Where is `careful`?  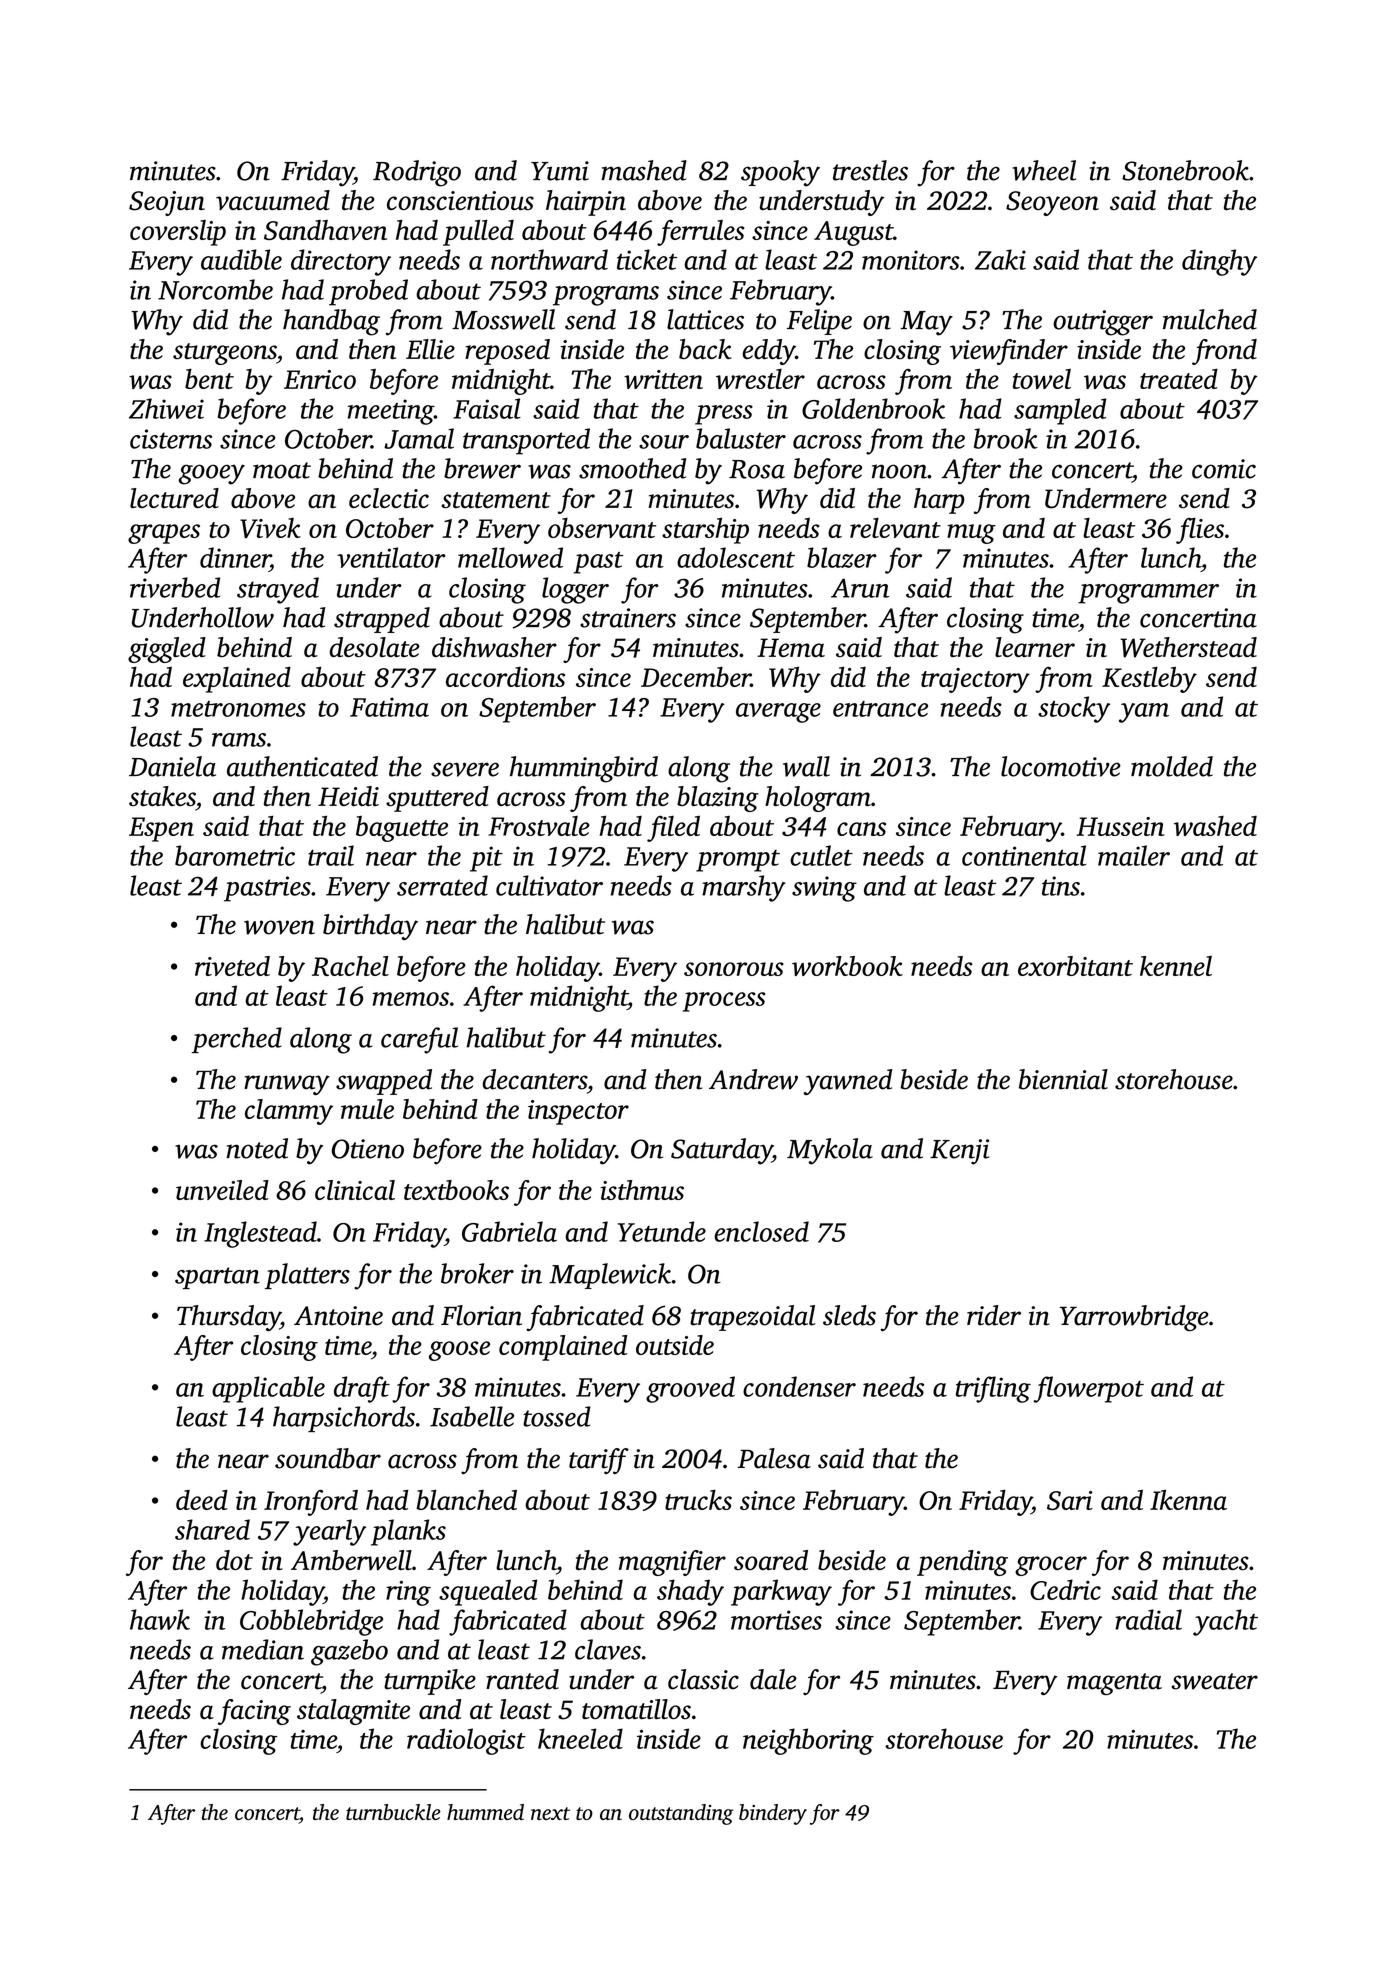
careful is located at coordinates (419, 1040).
